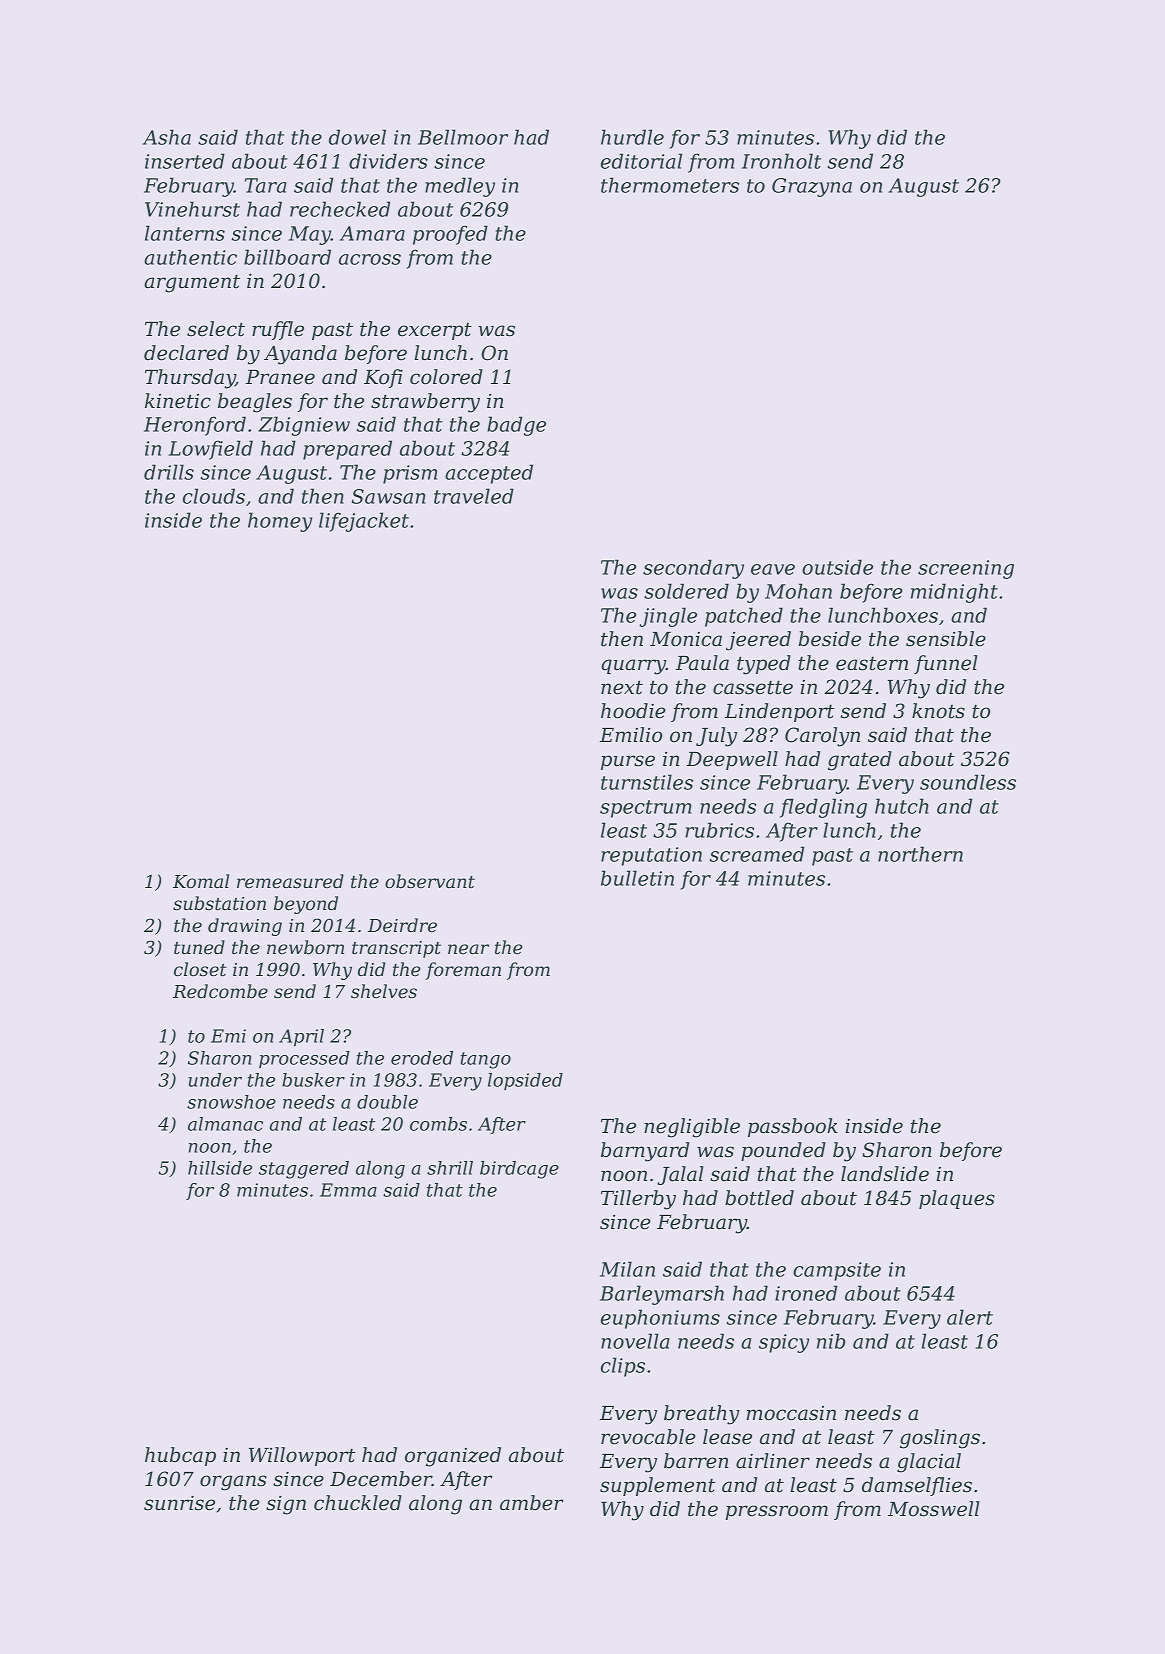  Describe the element at coordinates (532, 1503) in the document. I see `amber` at that location.
